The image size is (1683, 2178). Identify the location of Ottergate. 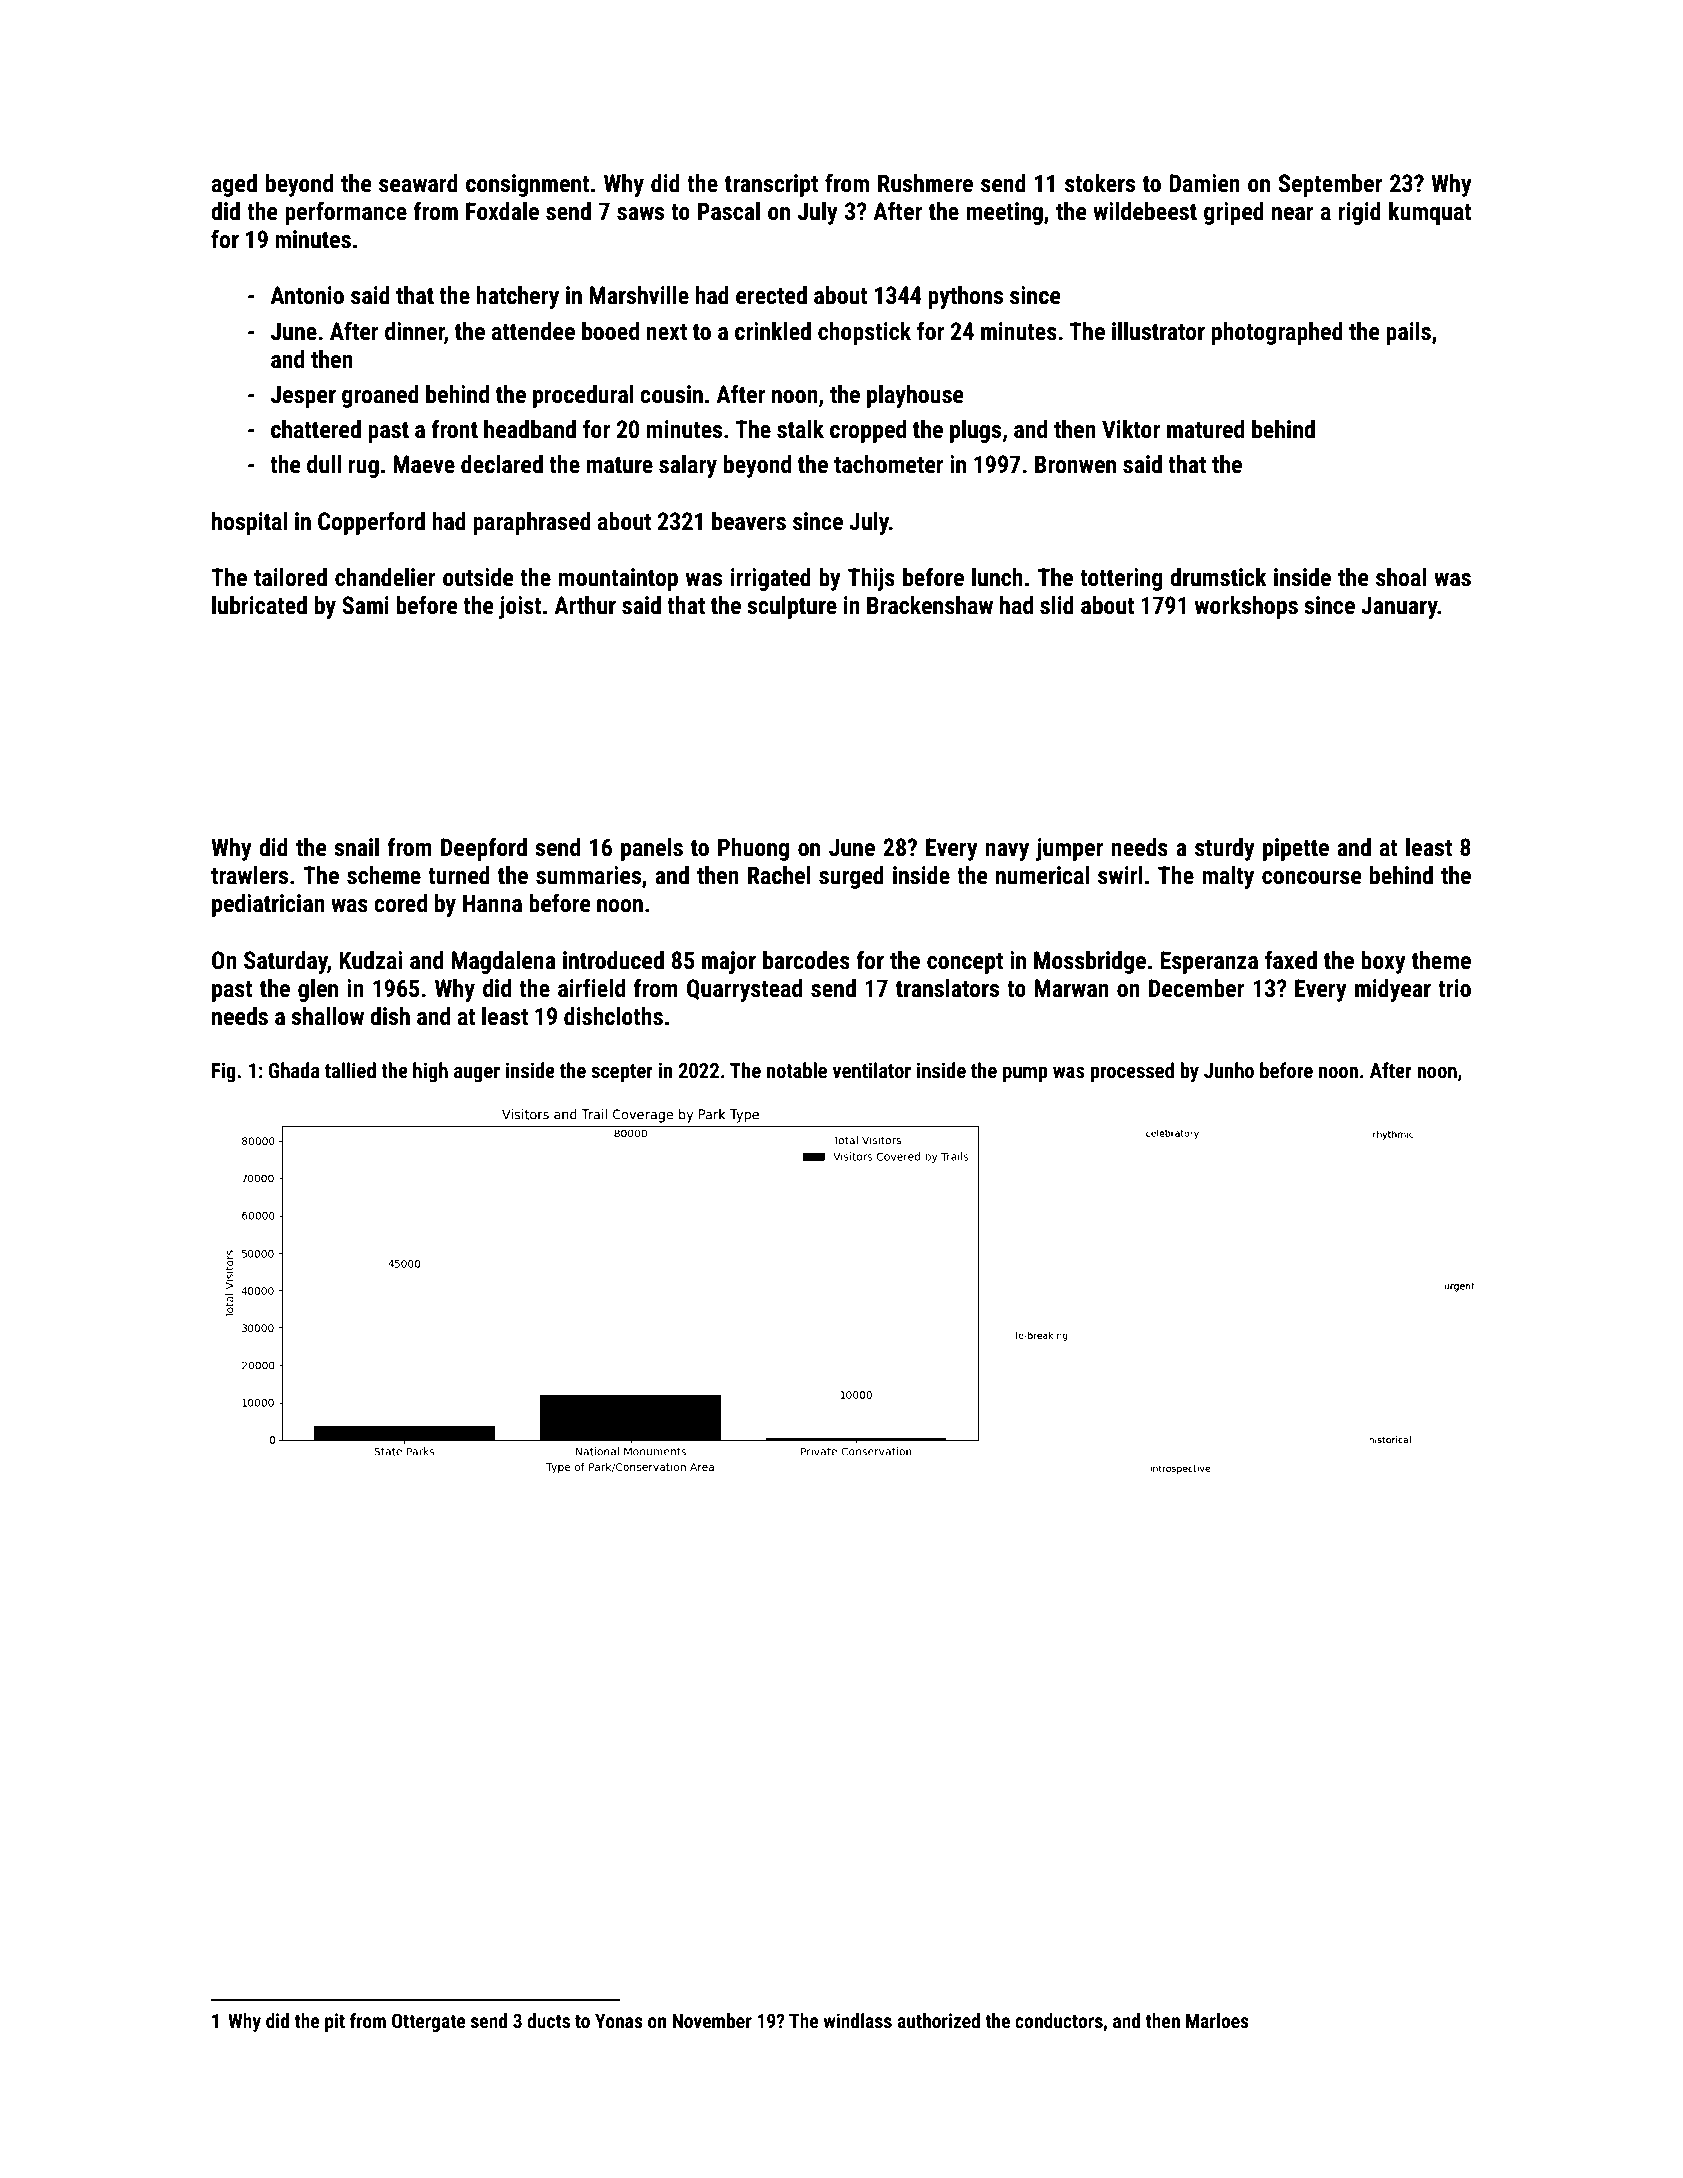
(429, 2022).
